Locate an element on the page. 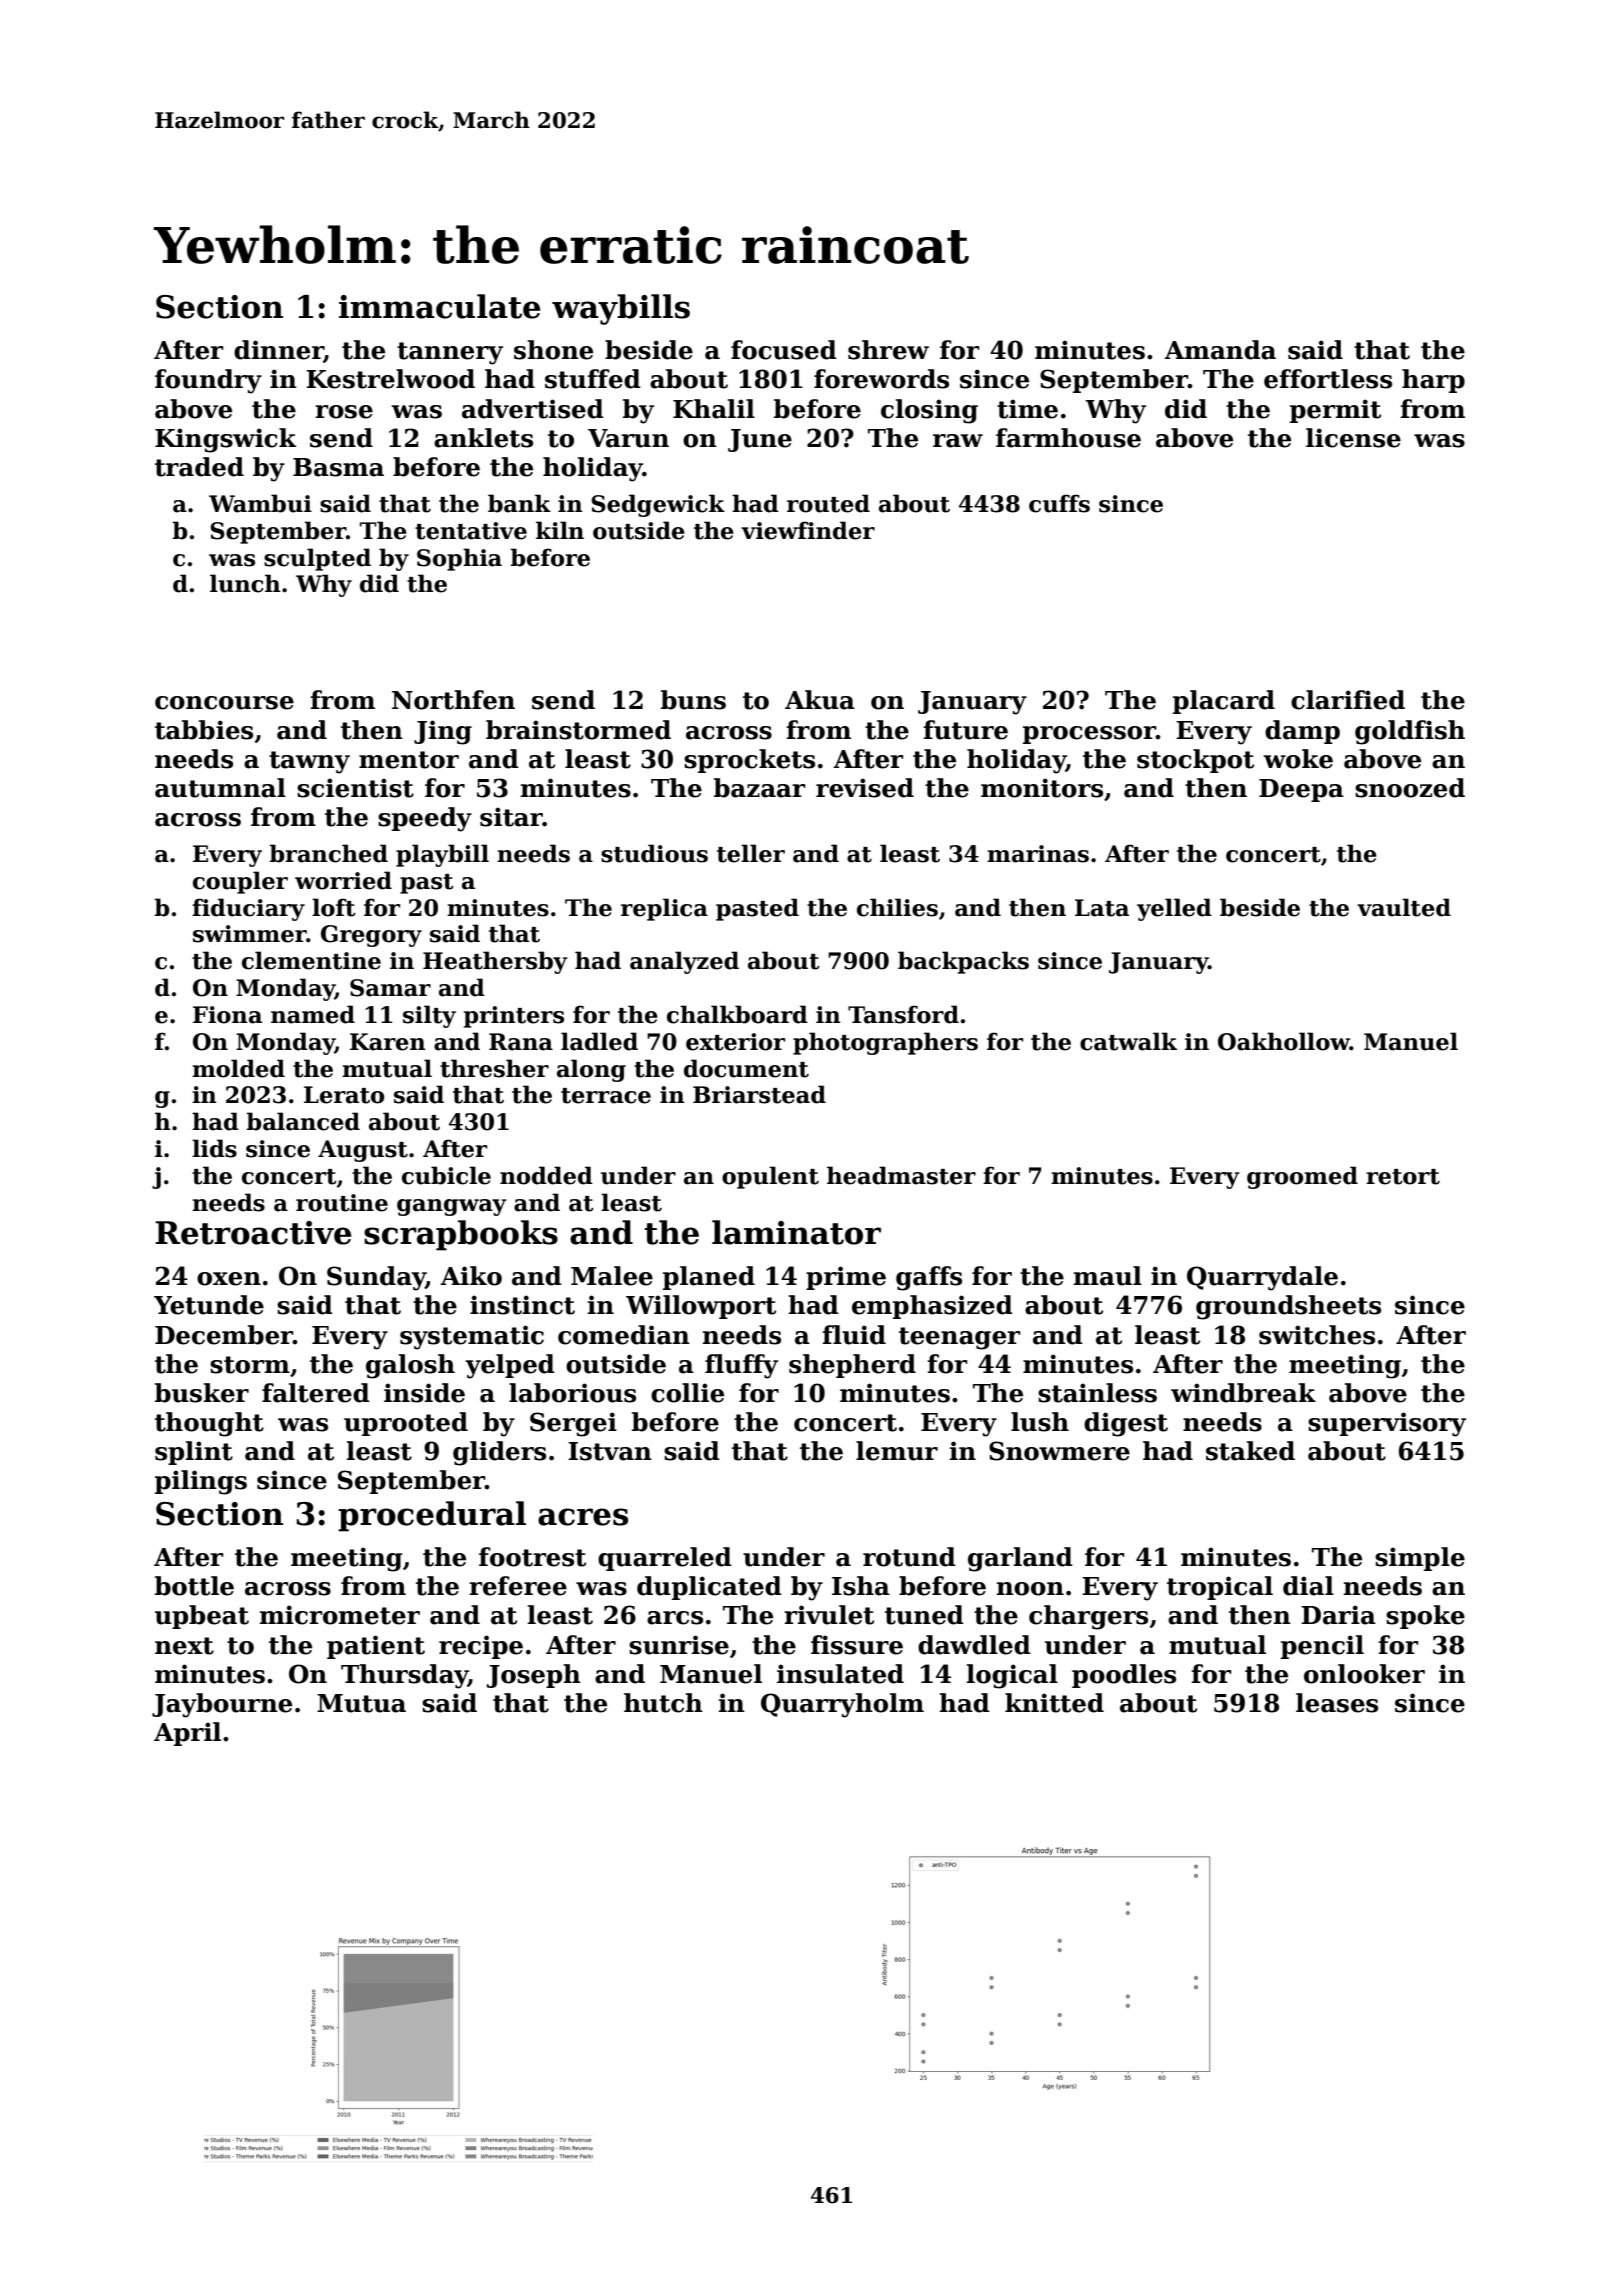 This image has width=1620, height=2292. patient is located at coordinates (376, 1647).
